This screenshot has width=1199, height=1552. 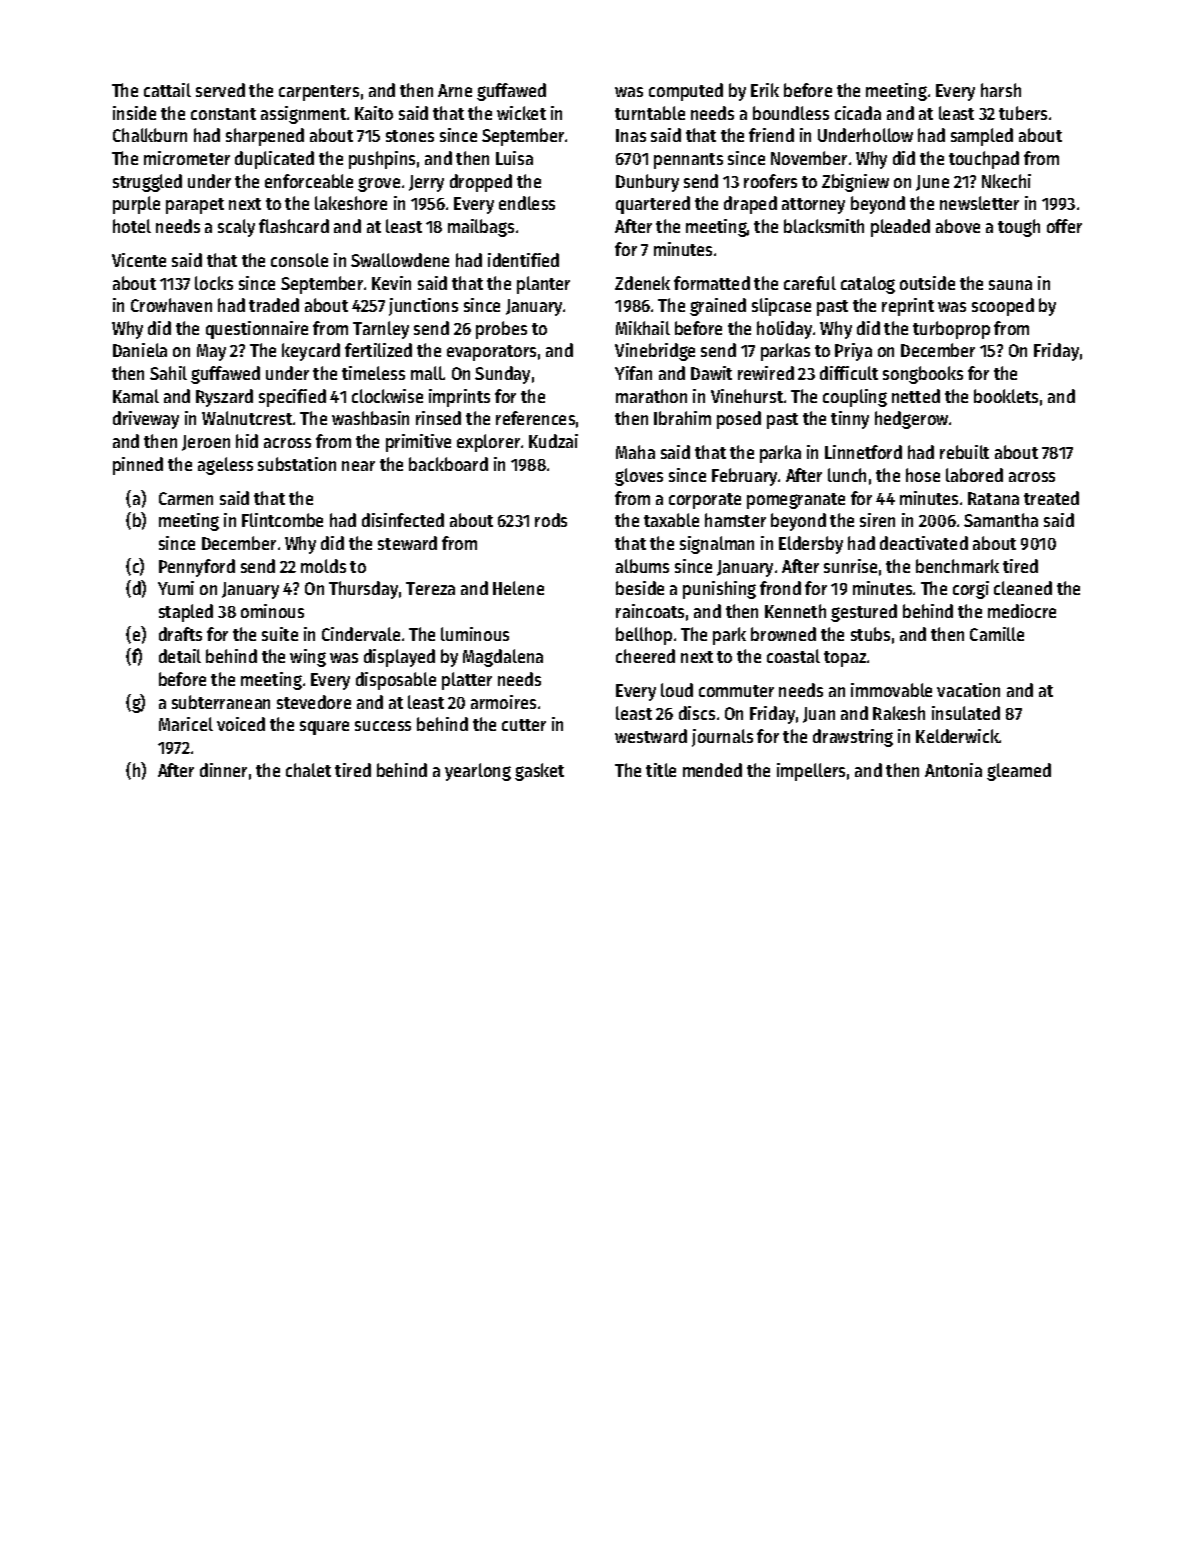 I want to click on corporate, so click(x=705, y=501).
